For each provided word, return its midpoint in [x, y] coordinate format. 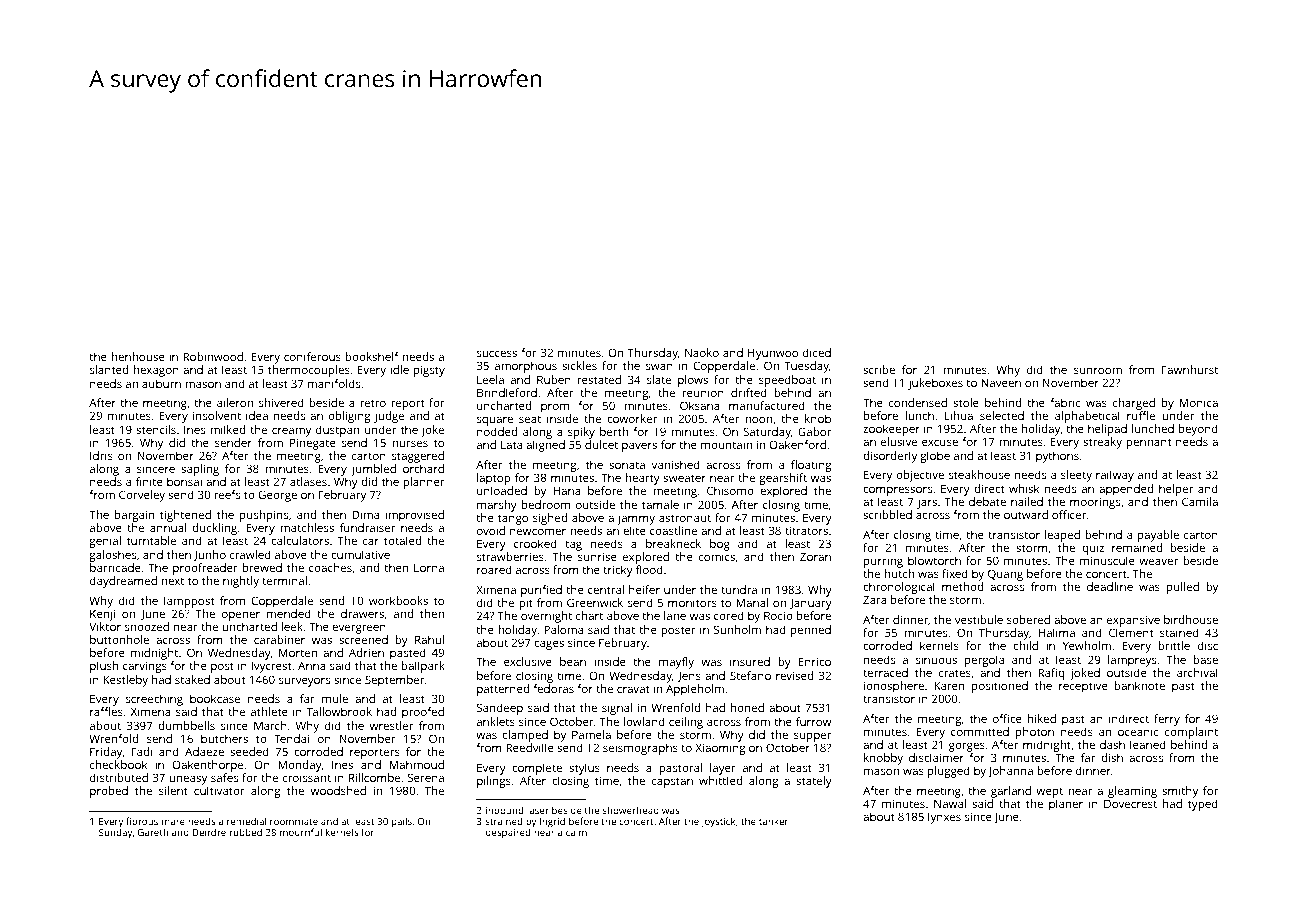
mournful [301, 832]
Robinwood [213, 356]
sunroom [1098, 370]
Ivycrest [271, 667]
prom [555, 408]
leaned [1148, 744]
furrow [813, 721]
